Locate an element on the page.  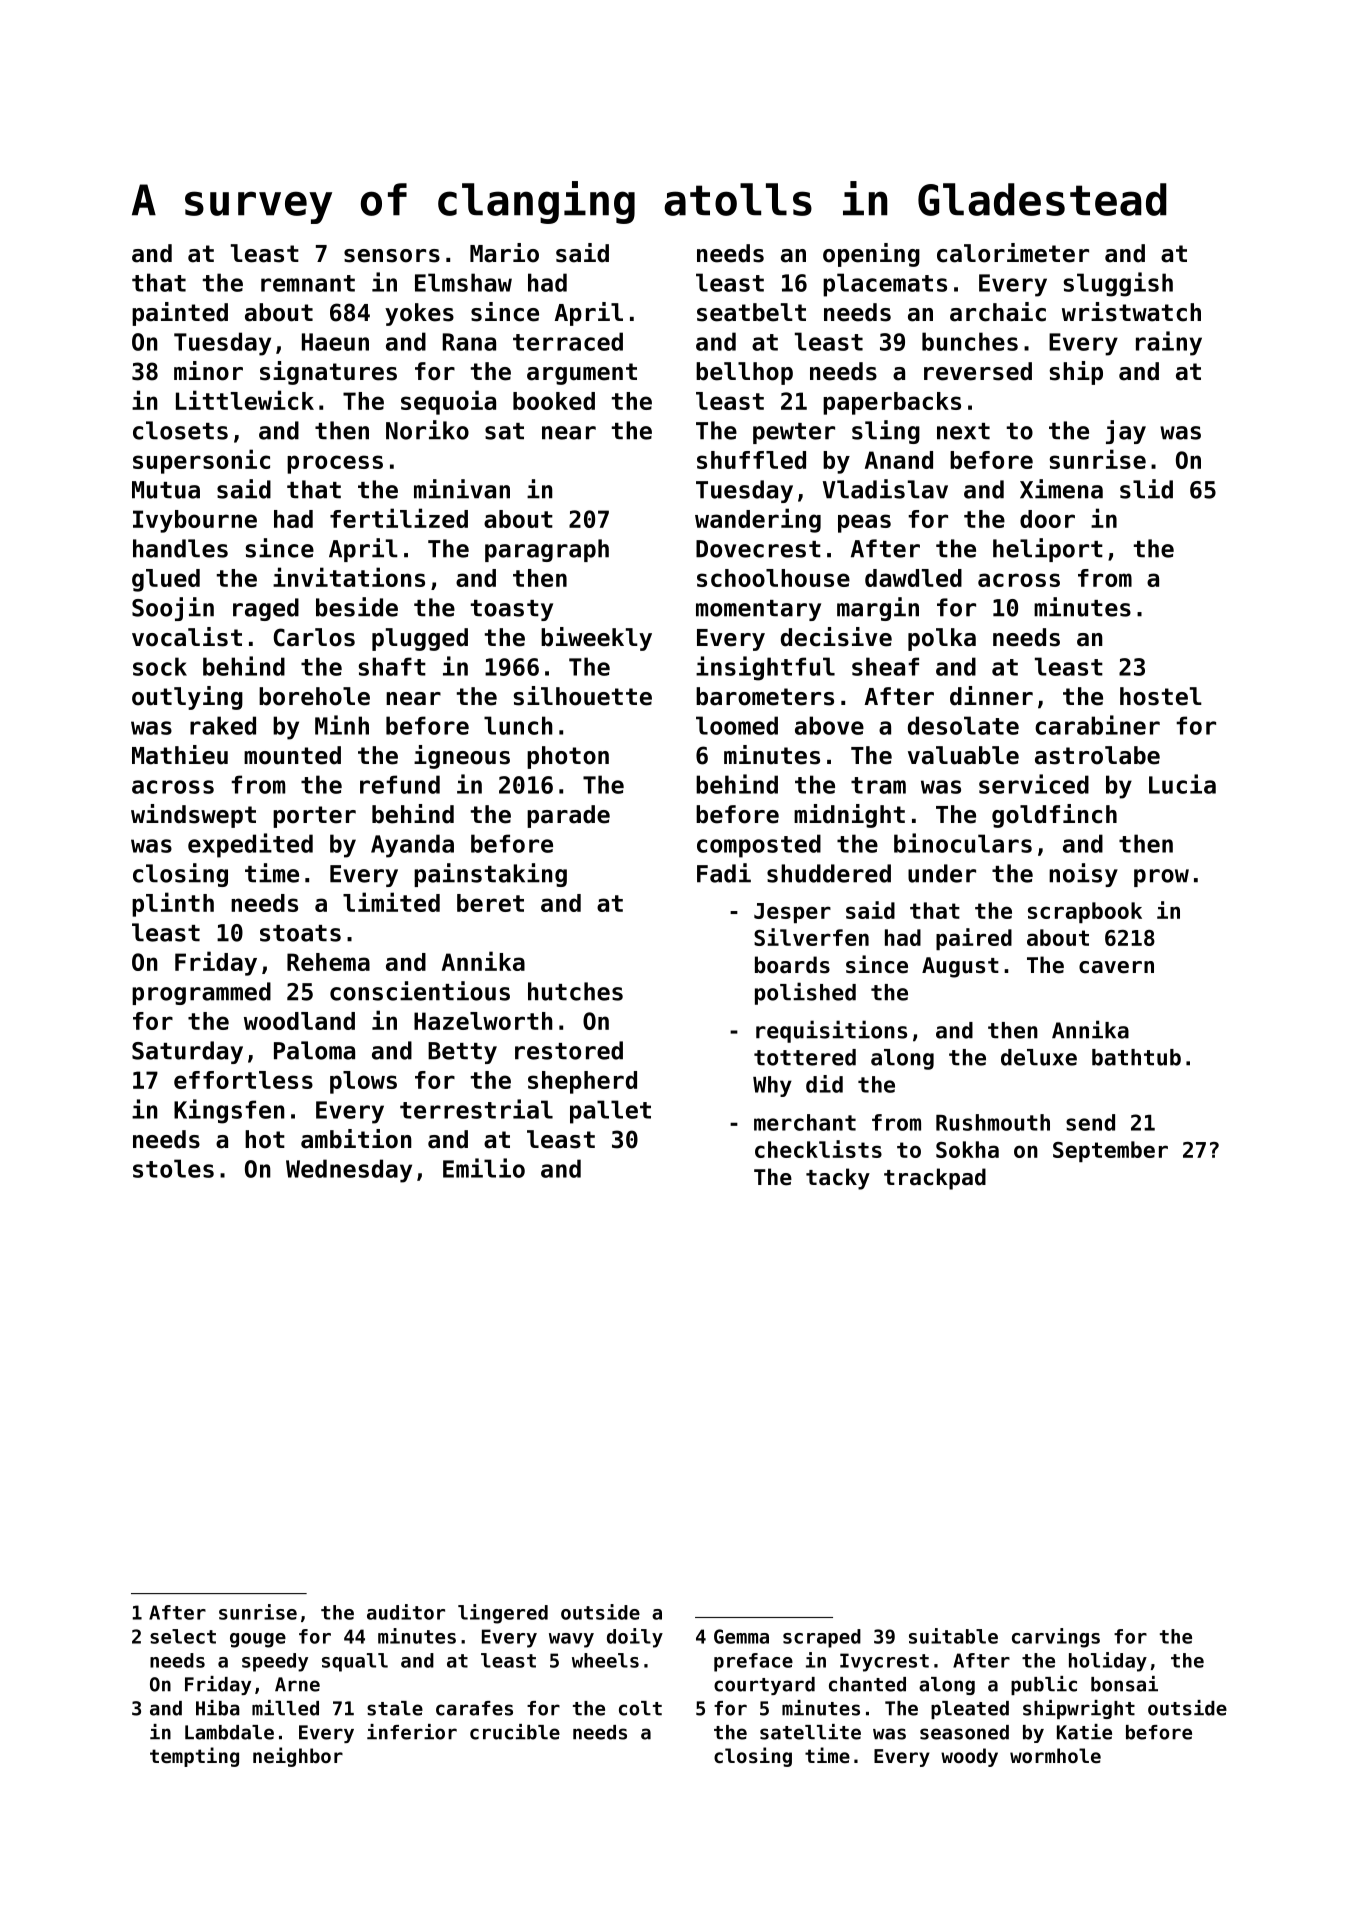
squall is located at coordinates (355, 1662).
